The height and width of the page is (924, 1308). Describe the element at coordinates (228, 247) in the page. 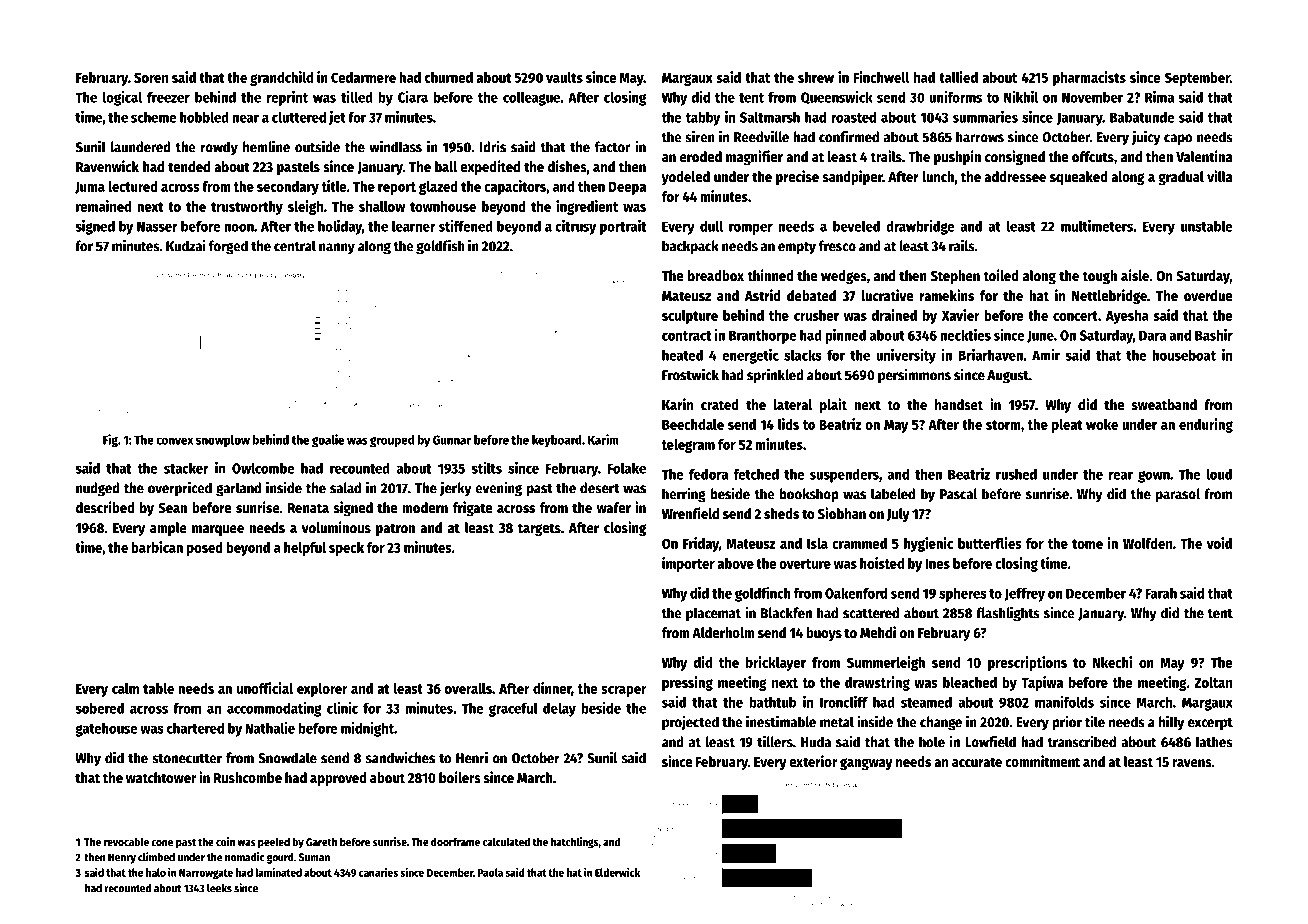

I see `forged` at that location.
